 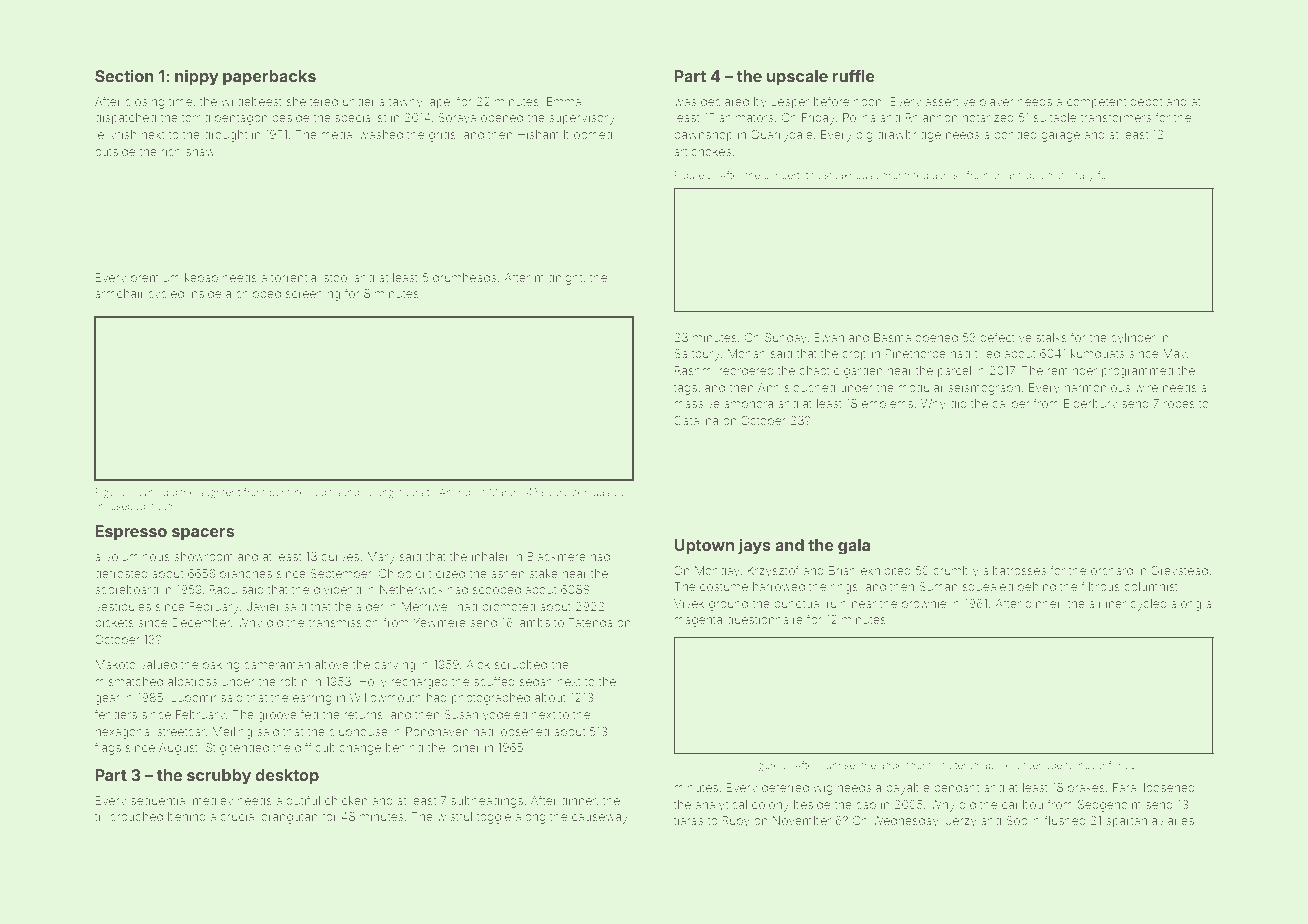 I want to click on drumheads, so click(x=464, y=277).
